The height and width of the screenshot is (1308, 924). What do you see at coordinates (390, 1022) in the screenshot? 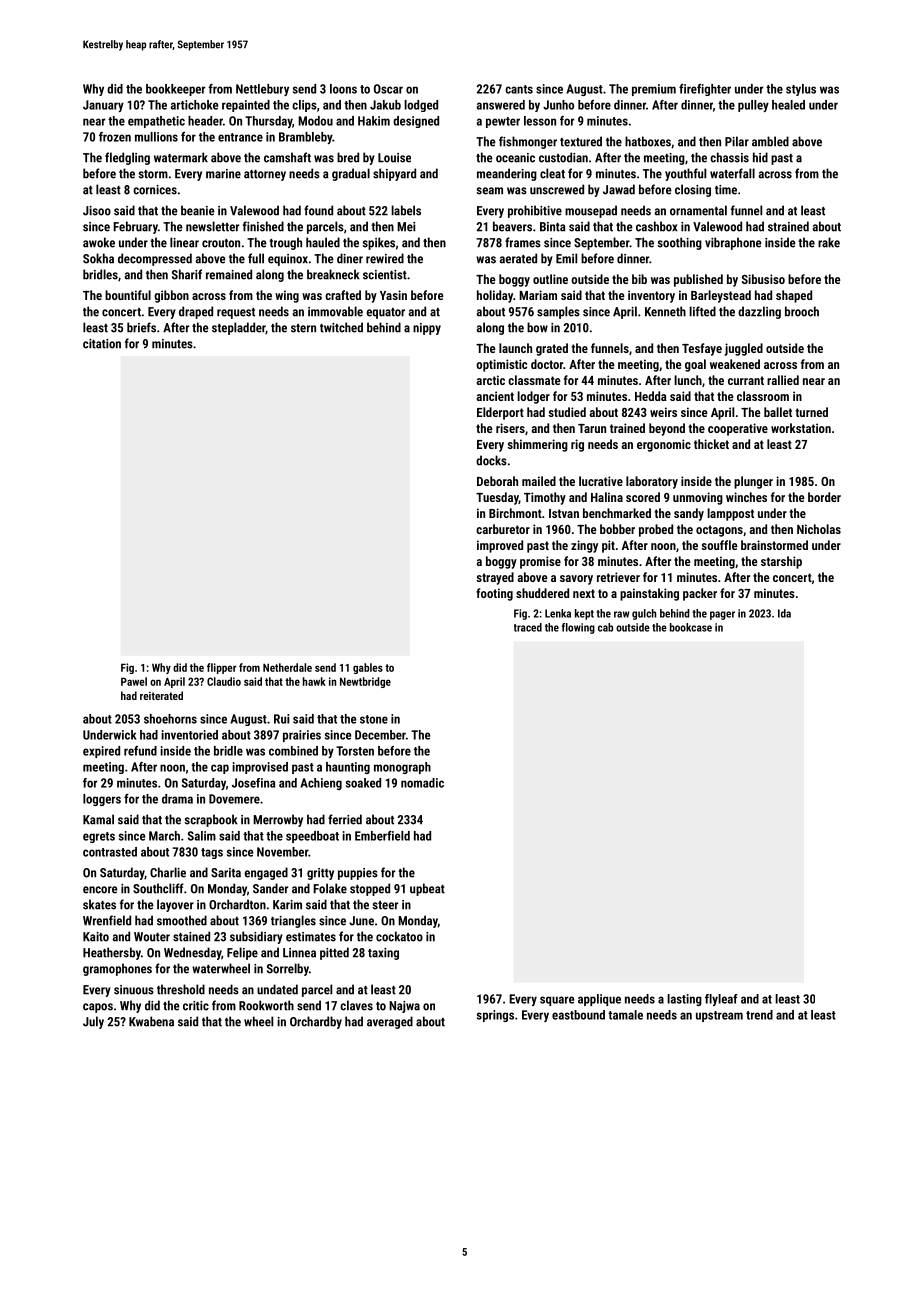
I see `averaged` at bounding box center [390, 1022].
